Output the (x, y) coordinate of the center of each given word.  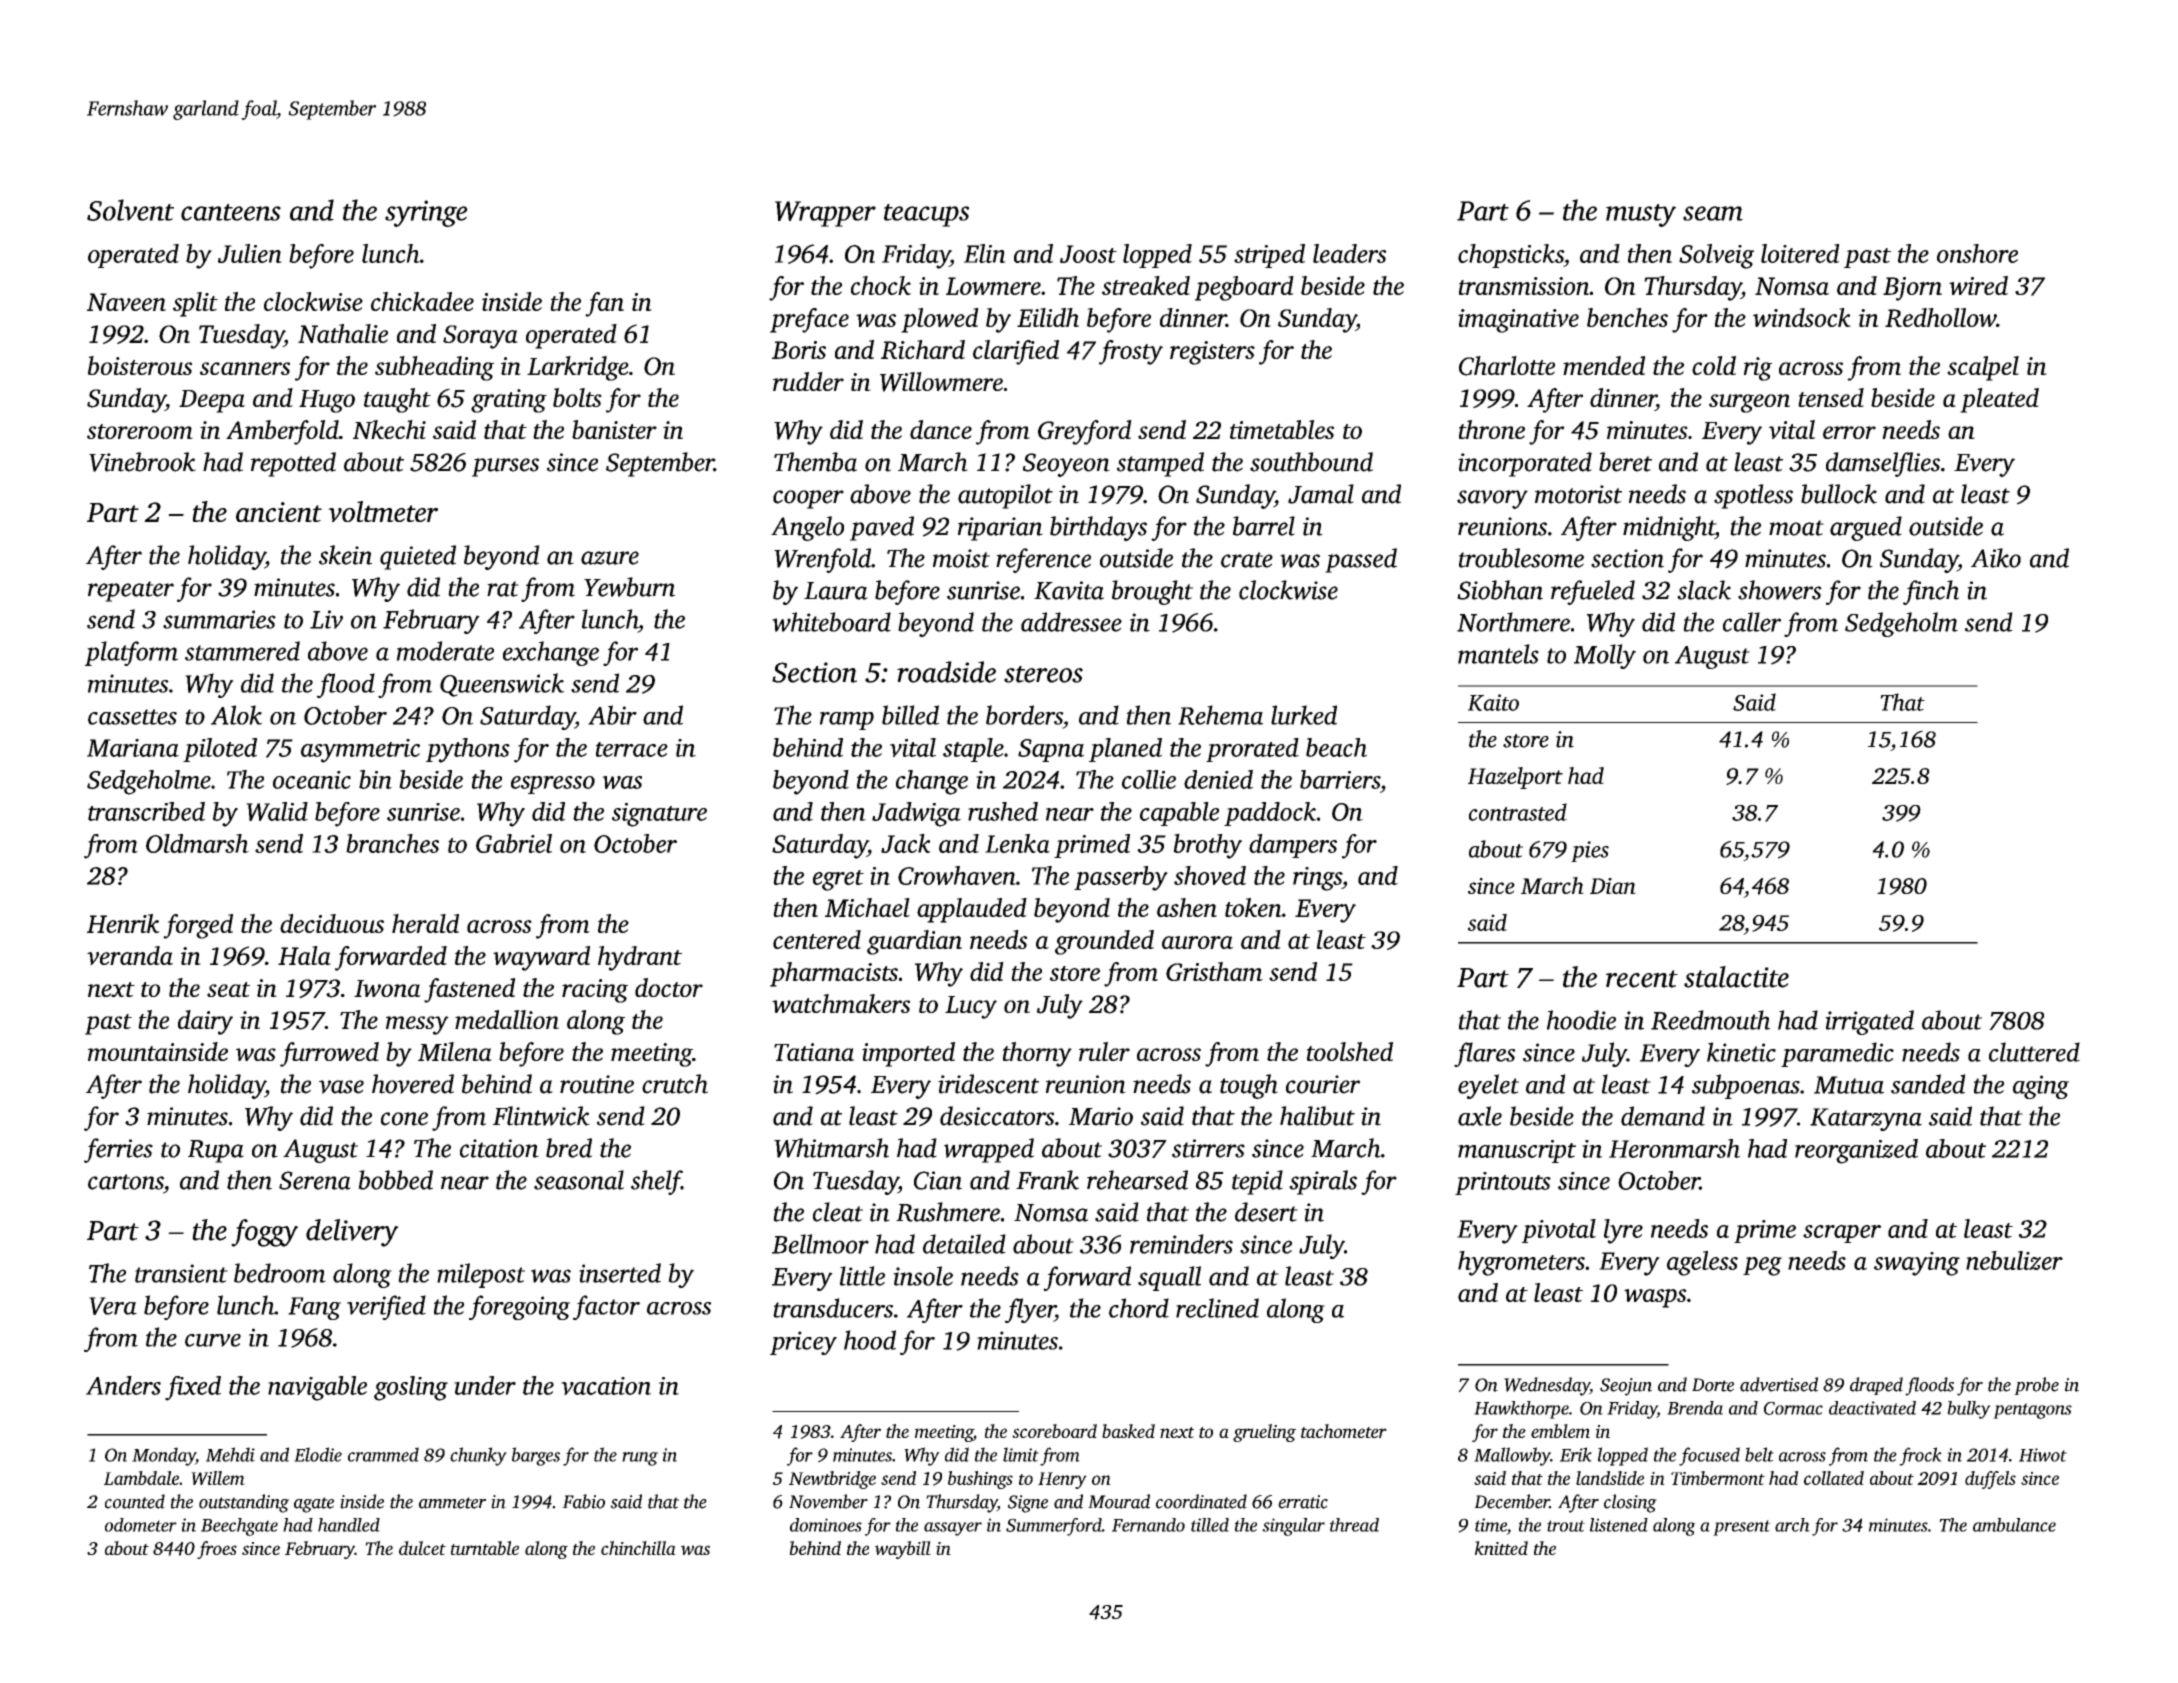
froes (217, 1550)
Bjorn (1912, 289)
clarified (1016, 352)
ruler (1104, 1051)
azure (610, 558)
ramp (847, 721)
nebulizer (2014, 1260)
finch (1931, 592)
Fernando (1148, 1525)
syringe (426, 213)
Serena (315, 1180)
